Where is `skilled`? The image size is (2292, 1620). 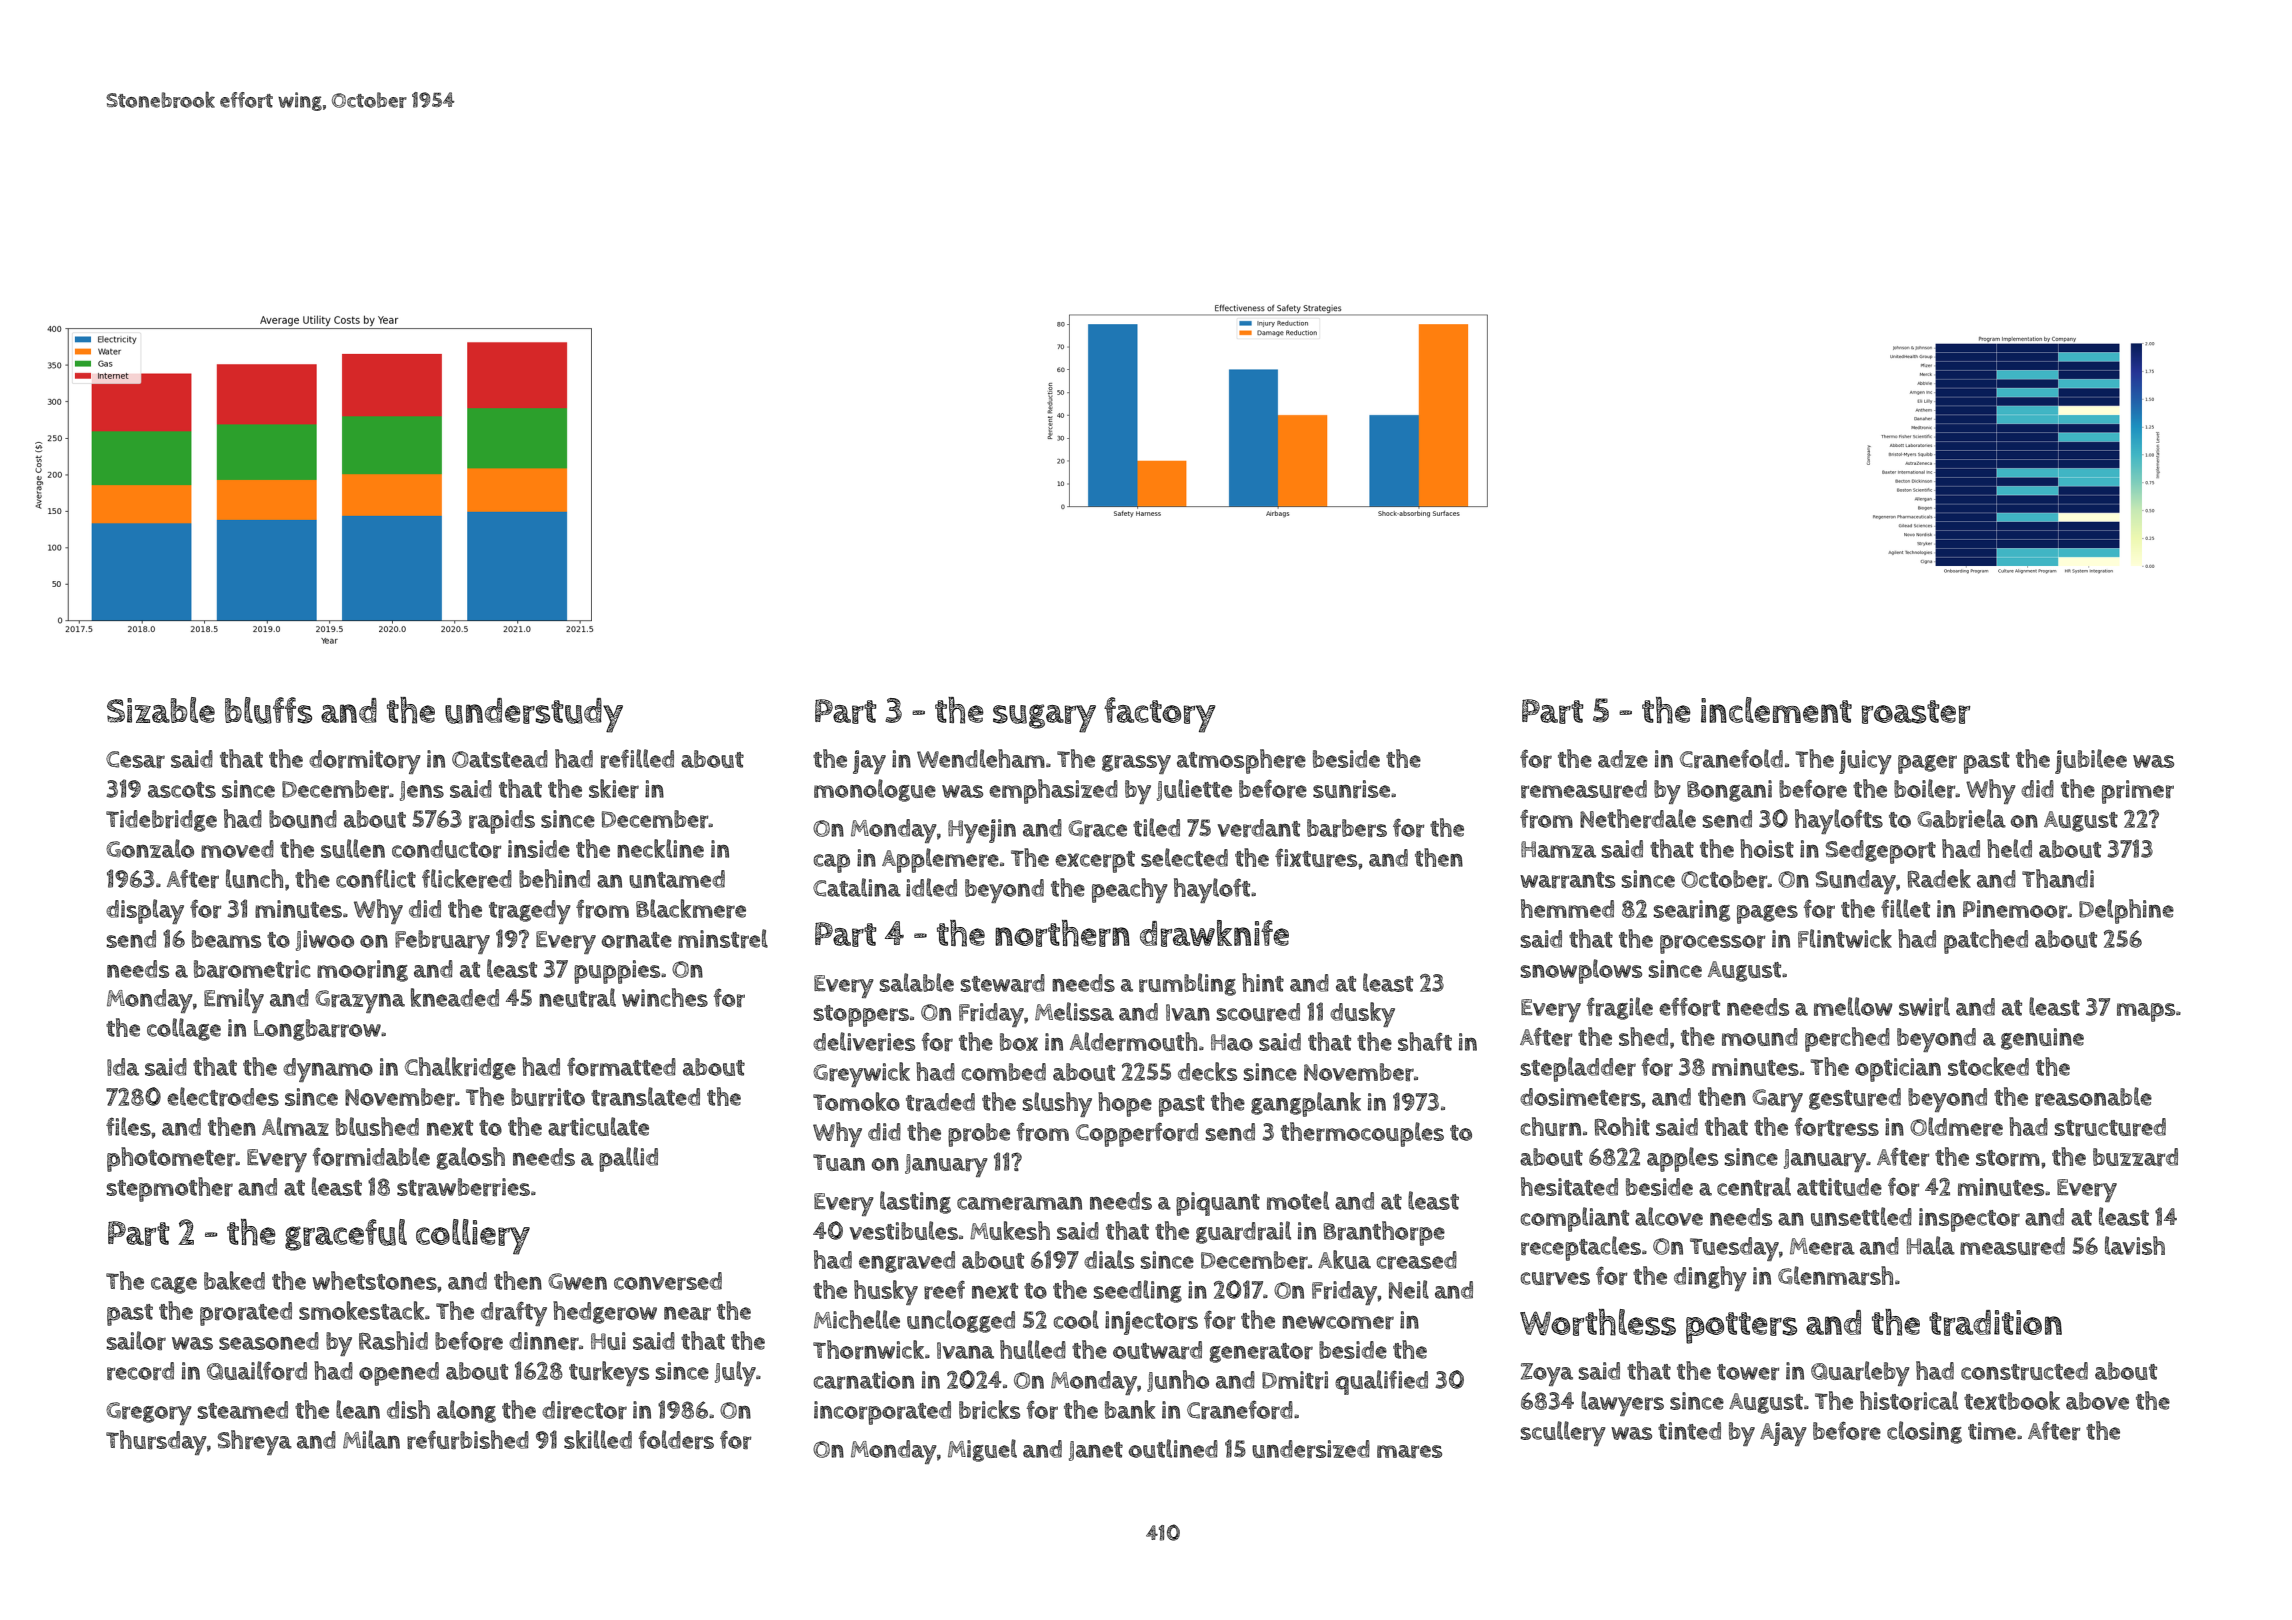 skilled is located at coordinates (598, 1439).
